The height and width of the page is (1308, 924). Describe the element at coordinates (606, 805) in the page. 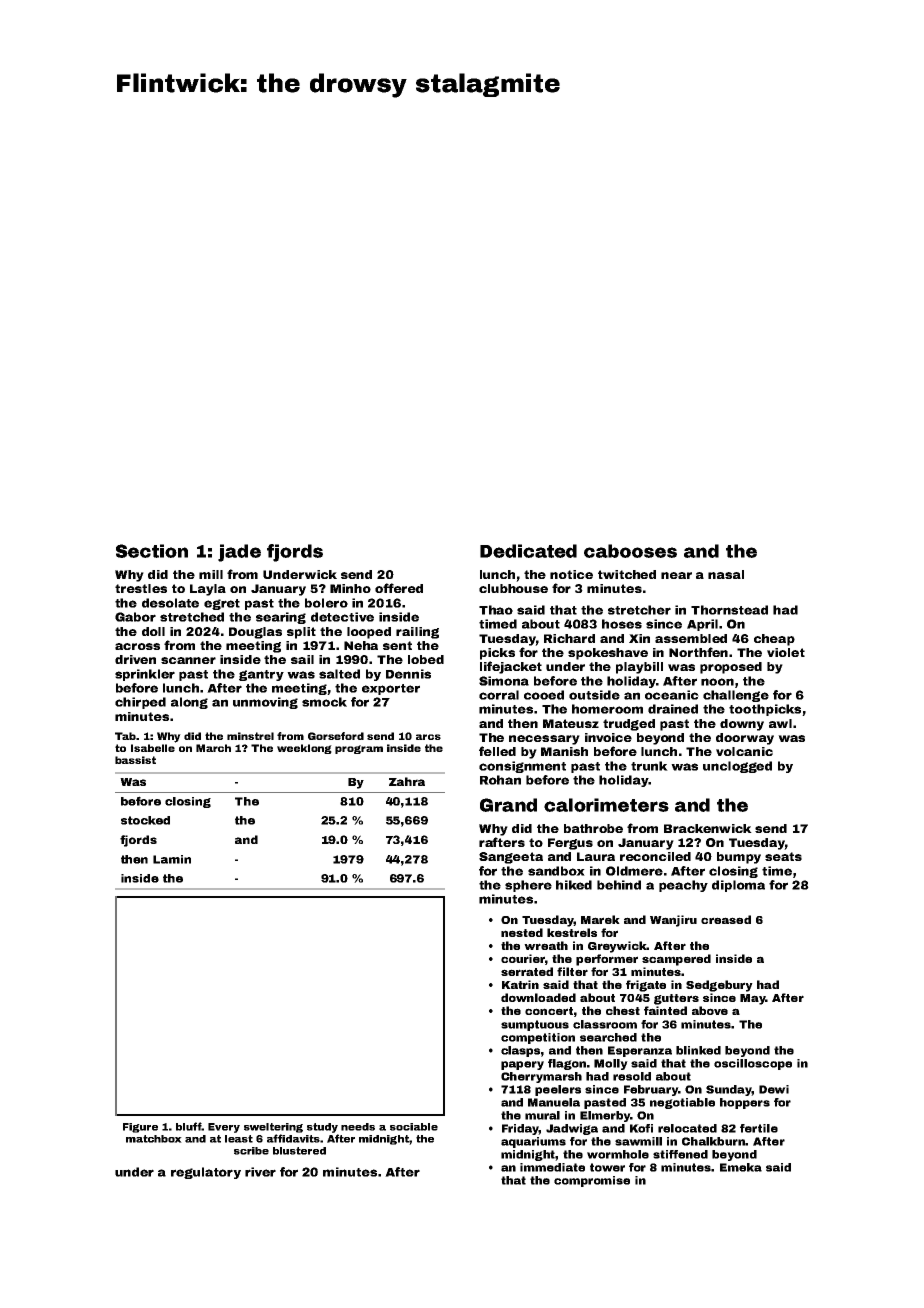

I see `calorimeters` at that location.
